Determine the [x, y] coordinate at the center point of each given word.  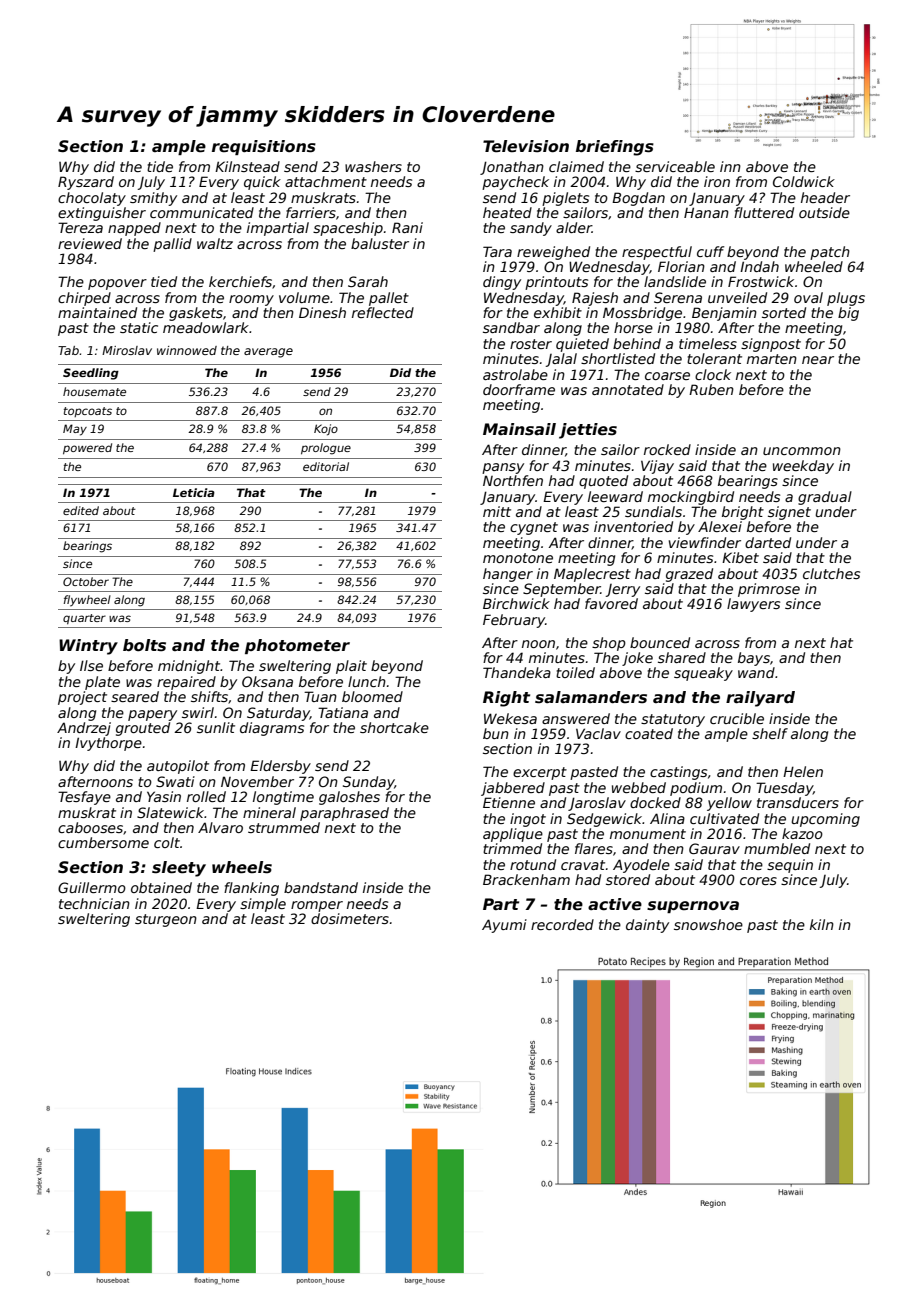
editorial [326, 466]
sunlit [216, 727]
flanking [251, 889]
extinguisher [102, 214]
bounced [660, 642]
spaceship [348, 229]
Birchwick [516, 603]
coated [649, 733]
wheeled [814, 266]
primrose [769, 590]
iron [717, 181]
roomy [251, 300]
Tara [497, 251]
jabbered [513, 789]
